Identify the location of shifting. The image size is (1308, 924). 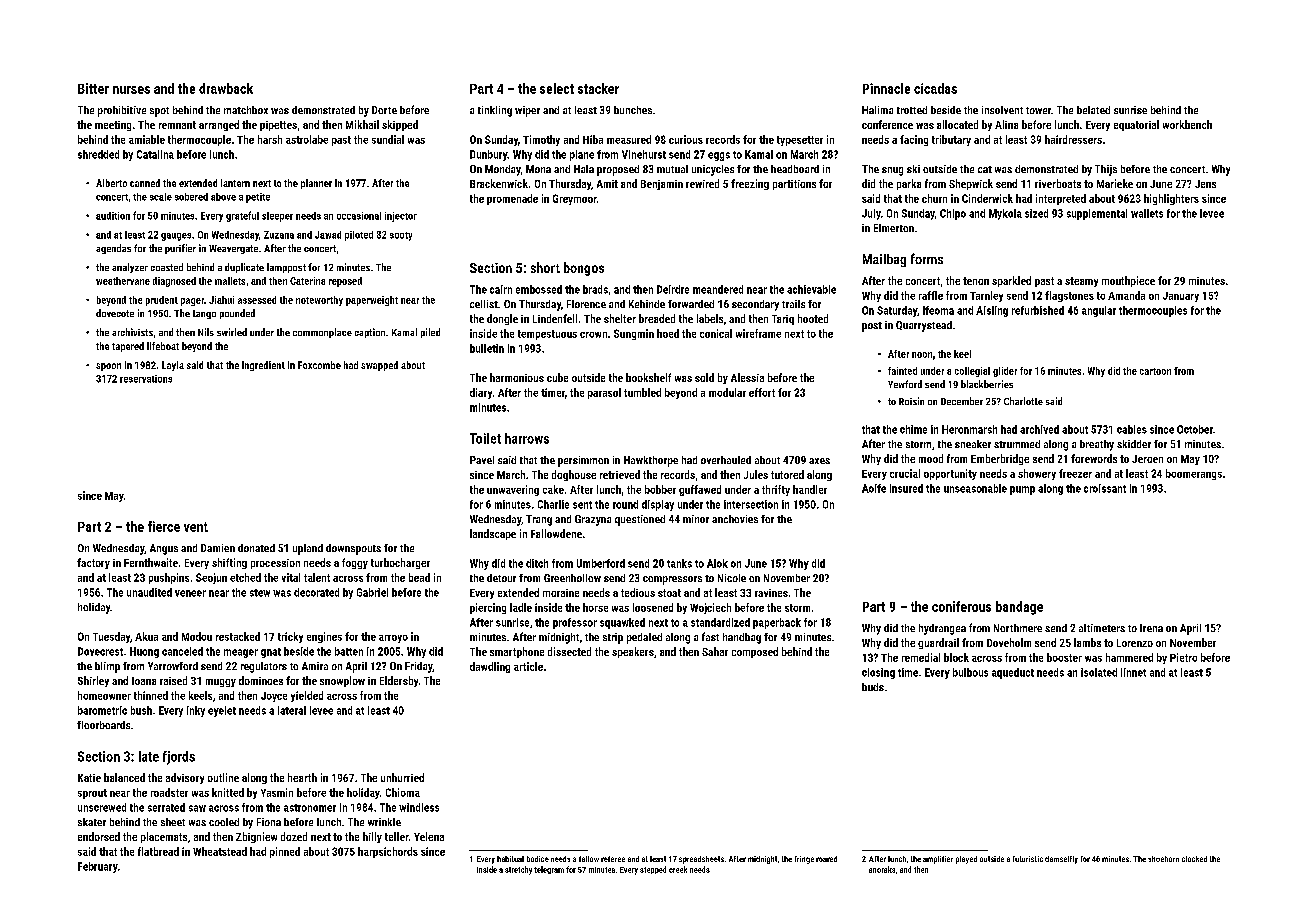
(229, 563).
